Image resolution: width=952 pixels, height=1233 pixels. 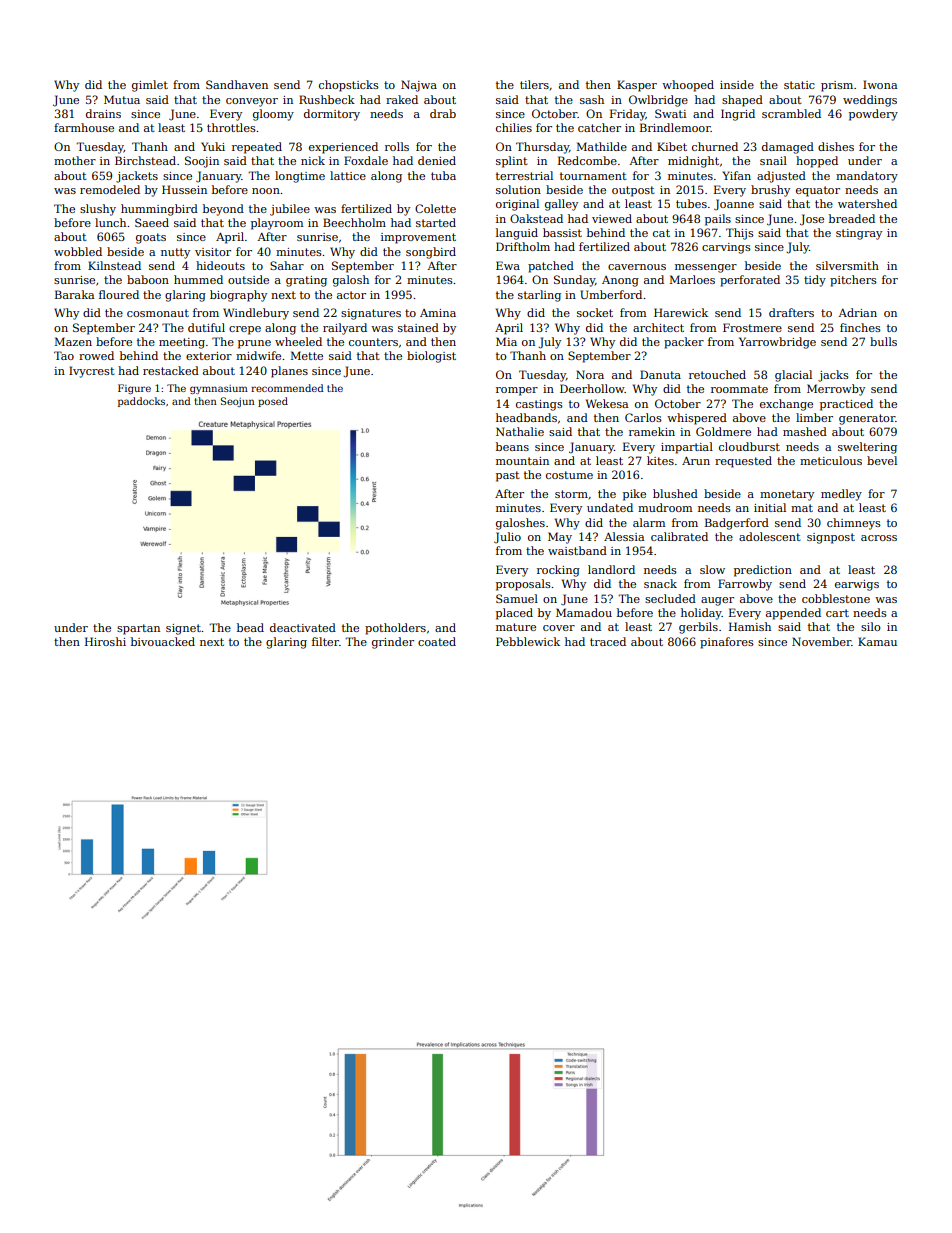 What do you see at coordinates (517, 234) in the screenshot?
I see `languid` at bounding box center [517, 234].
